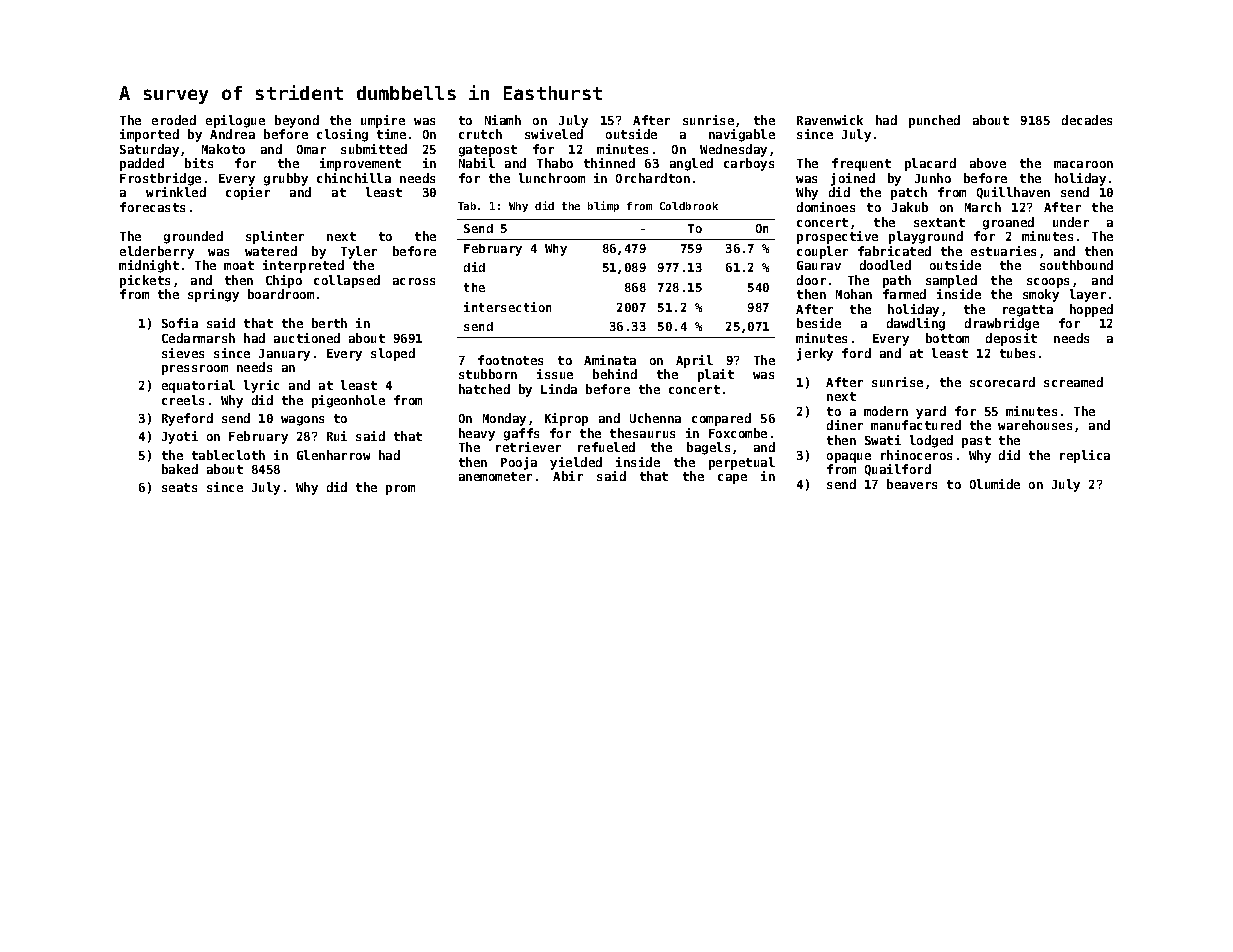 Image resolution: width=1233 pixels, height=952 pixels. What do you see at coordinates (1002, 382) in the screenshot?
I see `scorecard` at bounding box center [1002, 382].
